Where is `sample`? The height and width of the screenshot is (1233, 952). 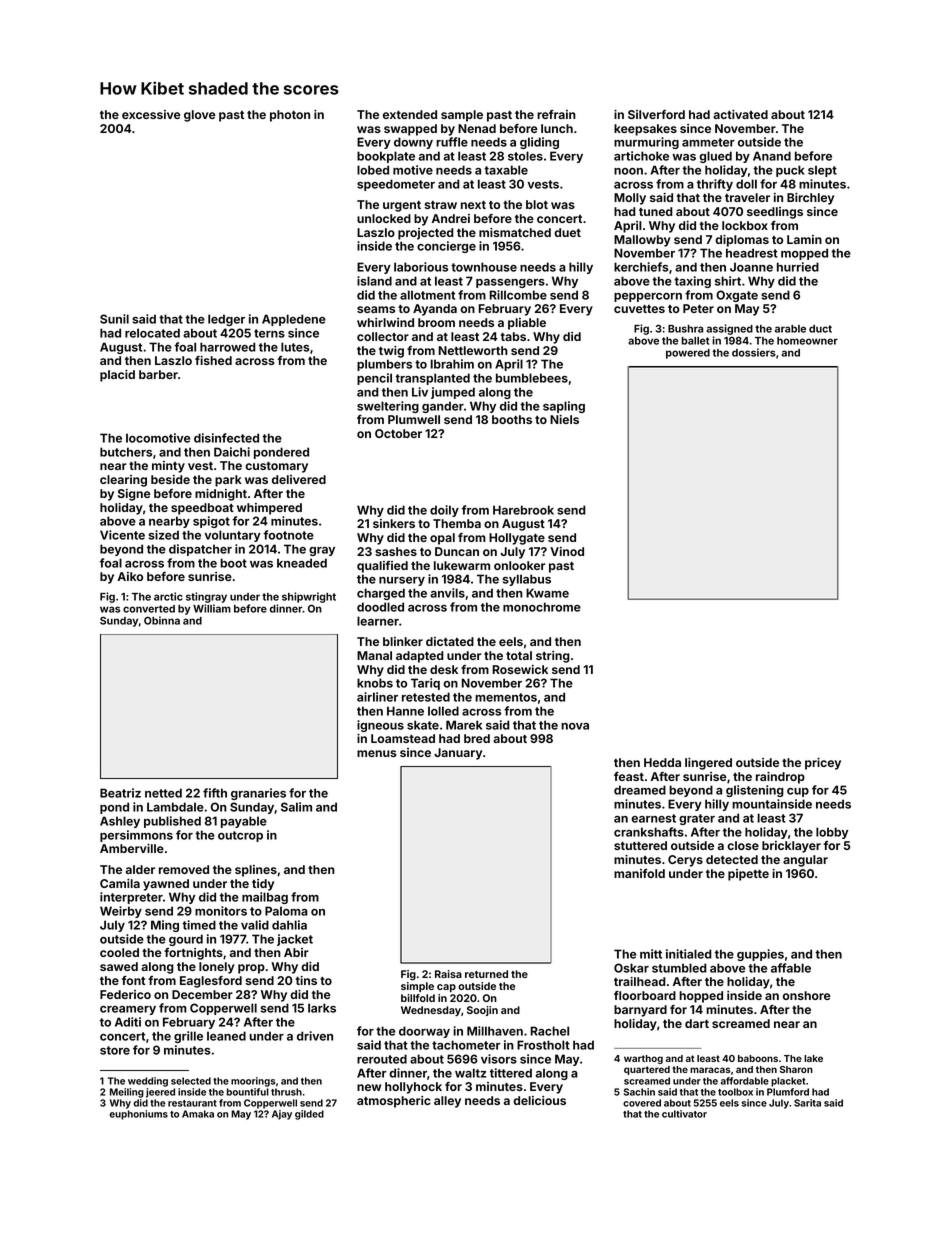
sample is located at coordinates (462, 116).
